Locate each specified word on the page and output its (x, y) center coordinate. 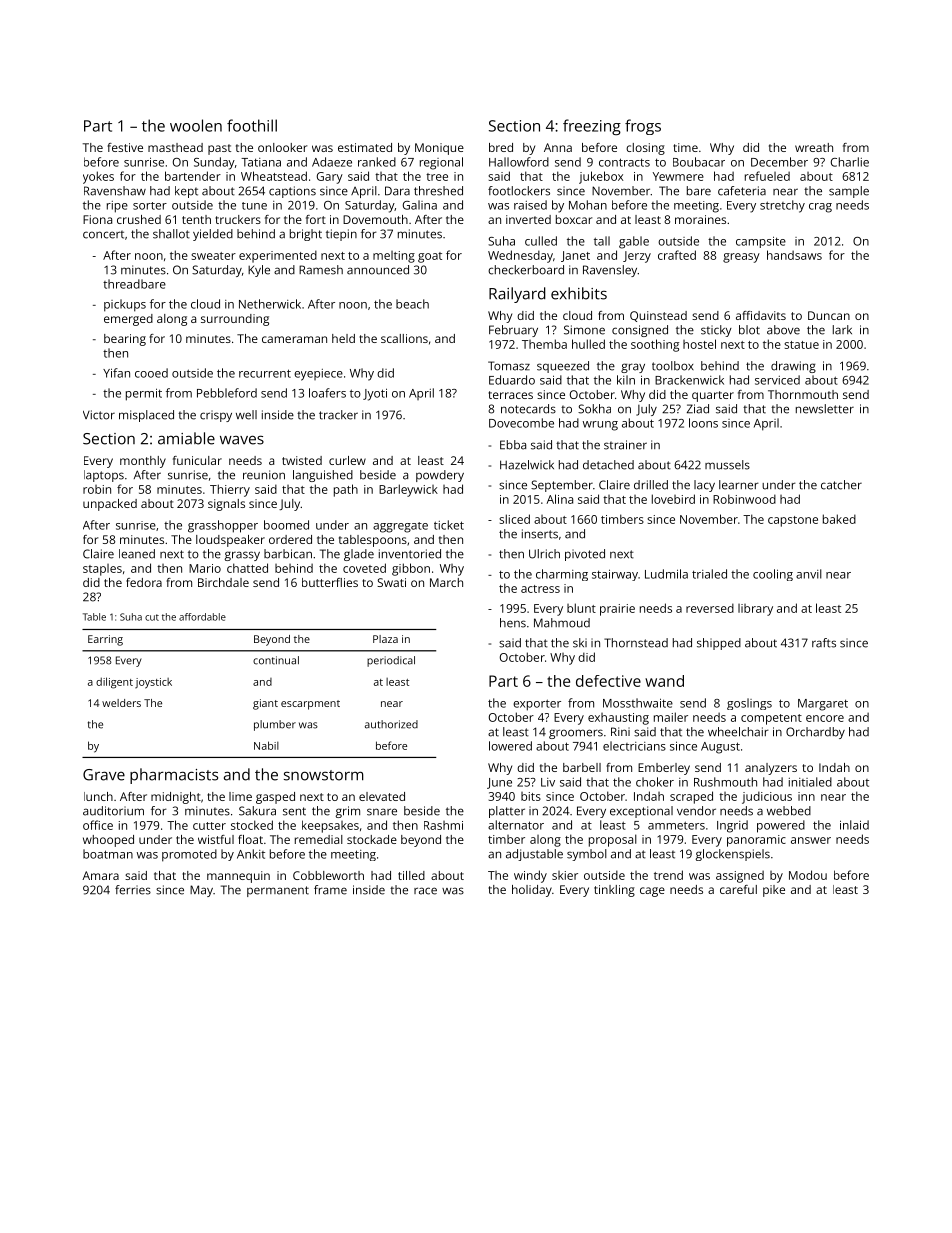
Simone (584, 330)
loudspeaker (230, 541)
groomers (576, 734)
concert (103, 235)
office (98, 825)
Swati (391, 582)
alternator (516, 825)
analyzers (771, 769)
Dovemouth (375, 219)
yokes (98, 177)
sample (849, 192)
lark (842, 330)
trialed (709, 574)
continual (276, 660)
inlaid (854, 825)
